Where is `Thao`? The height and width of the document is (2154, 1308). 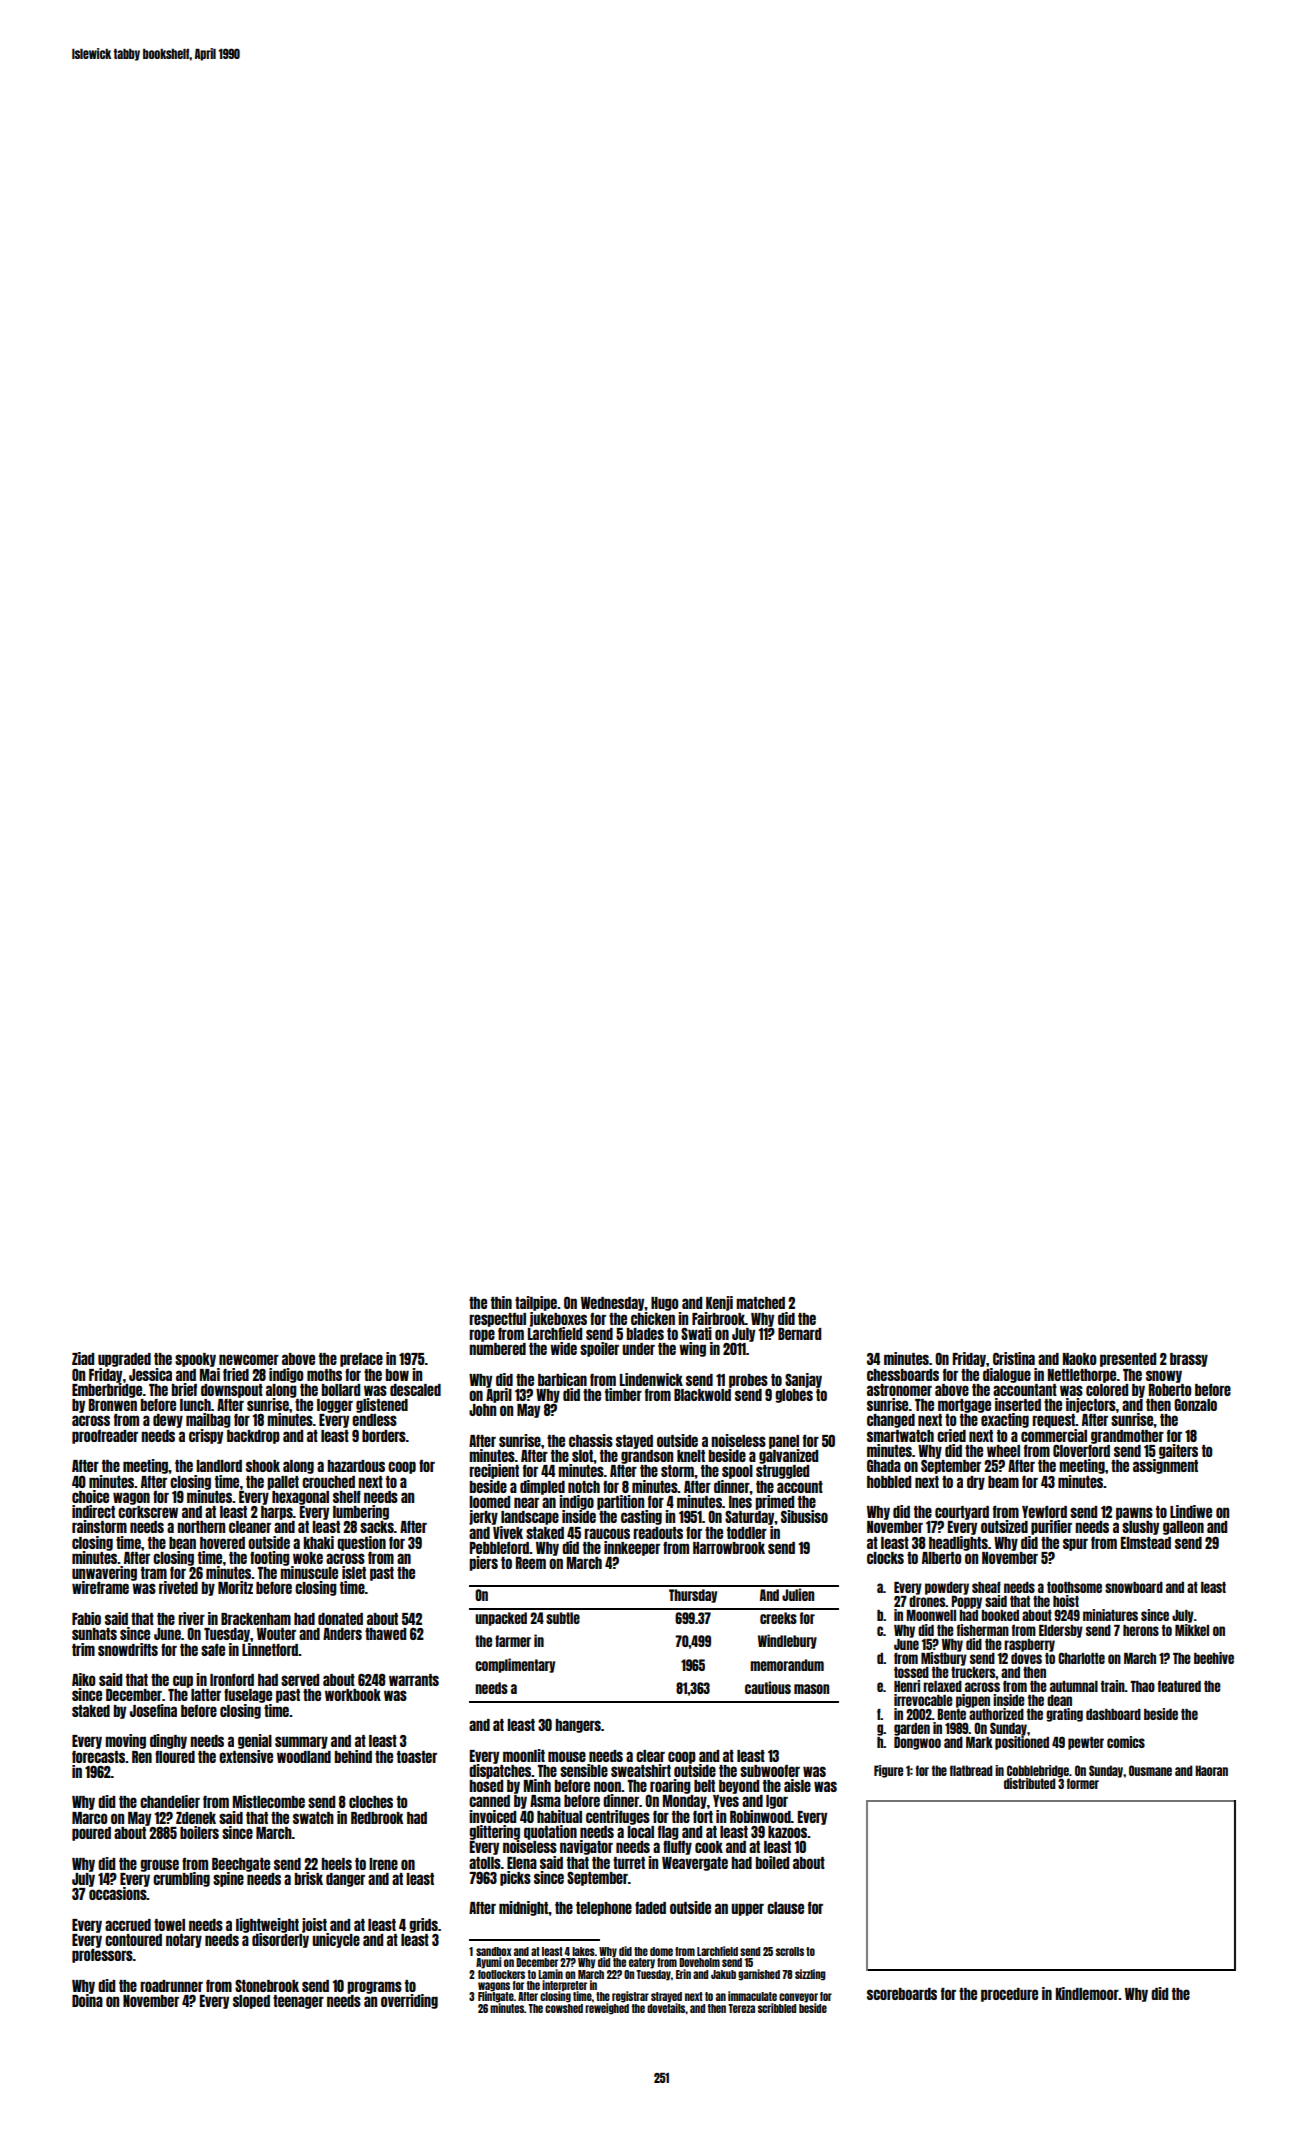
Thao is located at coordinates (1142, 1686).
